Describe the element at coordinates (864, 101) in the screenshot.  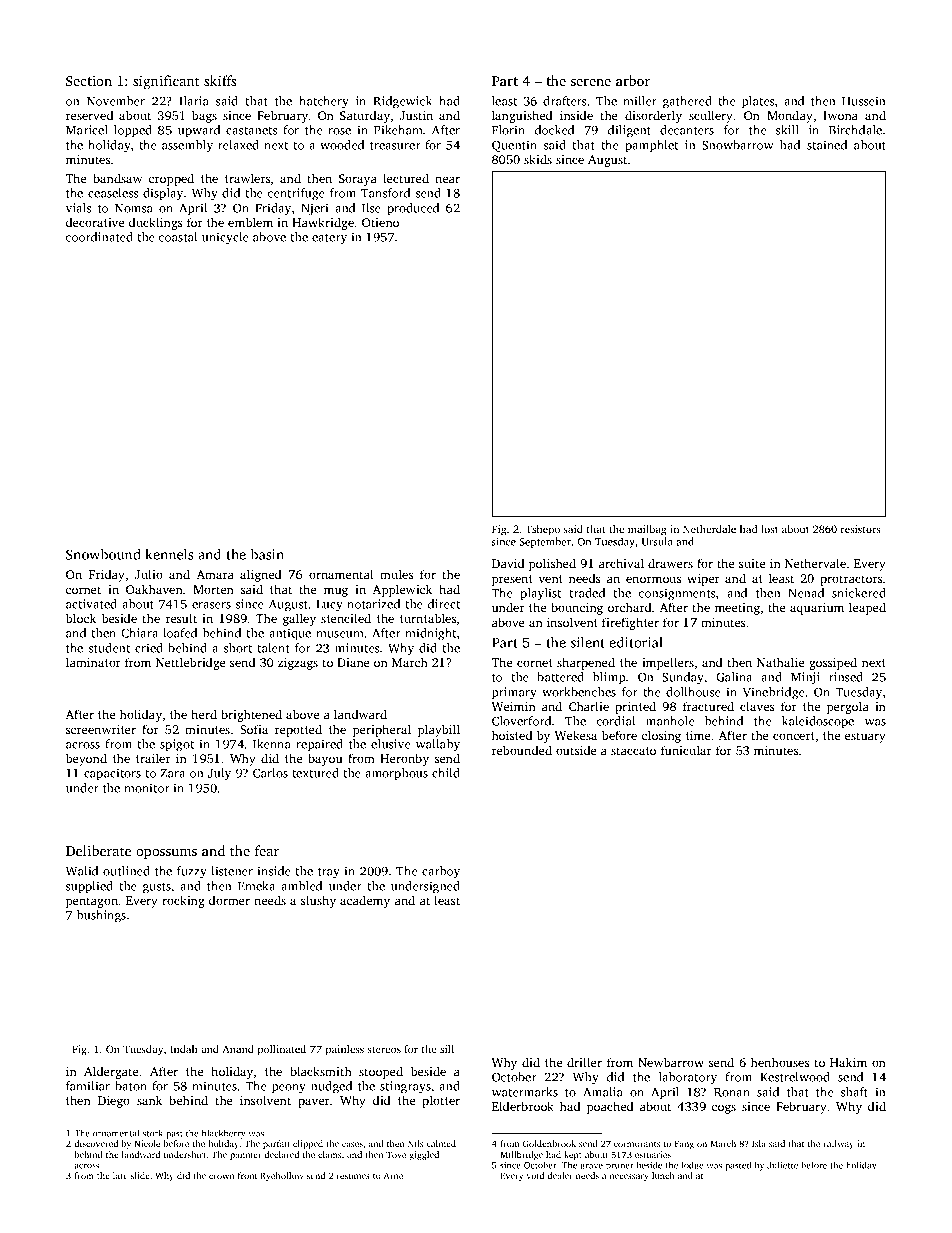
I see `Hussein` at that location.
